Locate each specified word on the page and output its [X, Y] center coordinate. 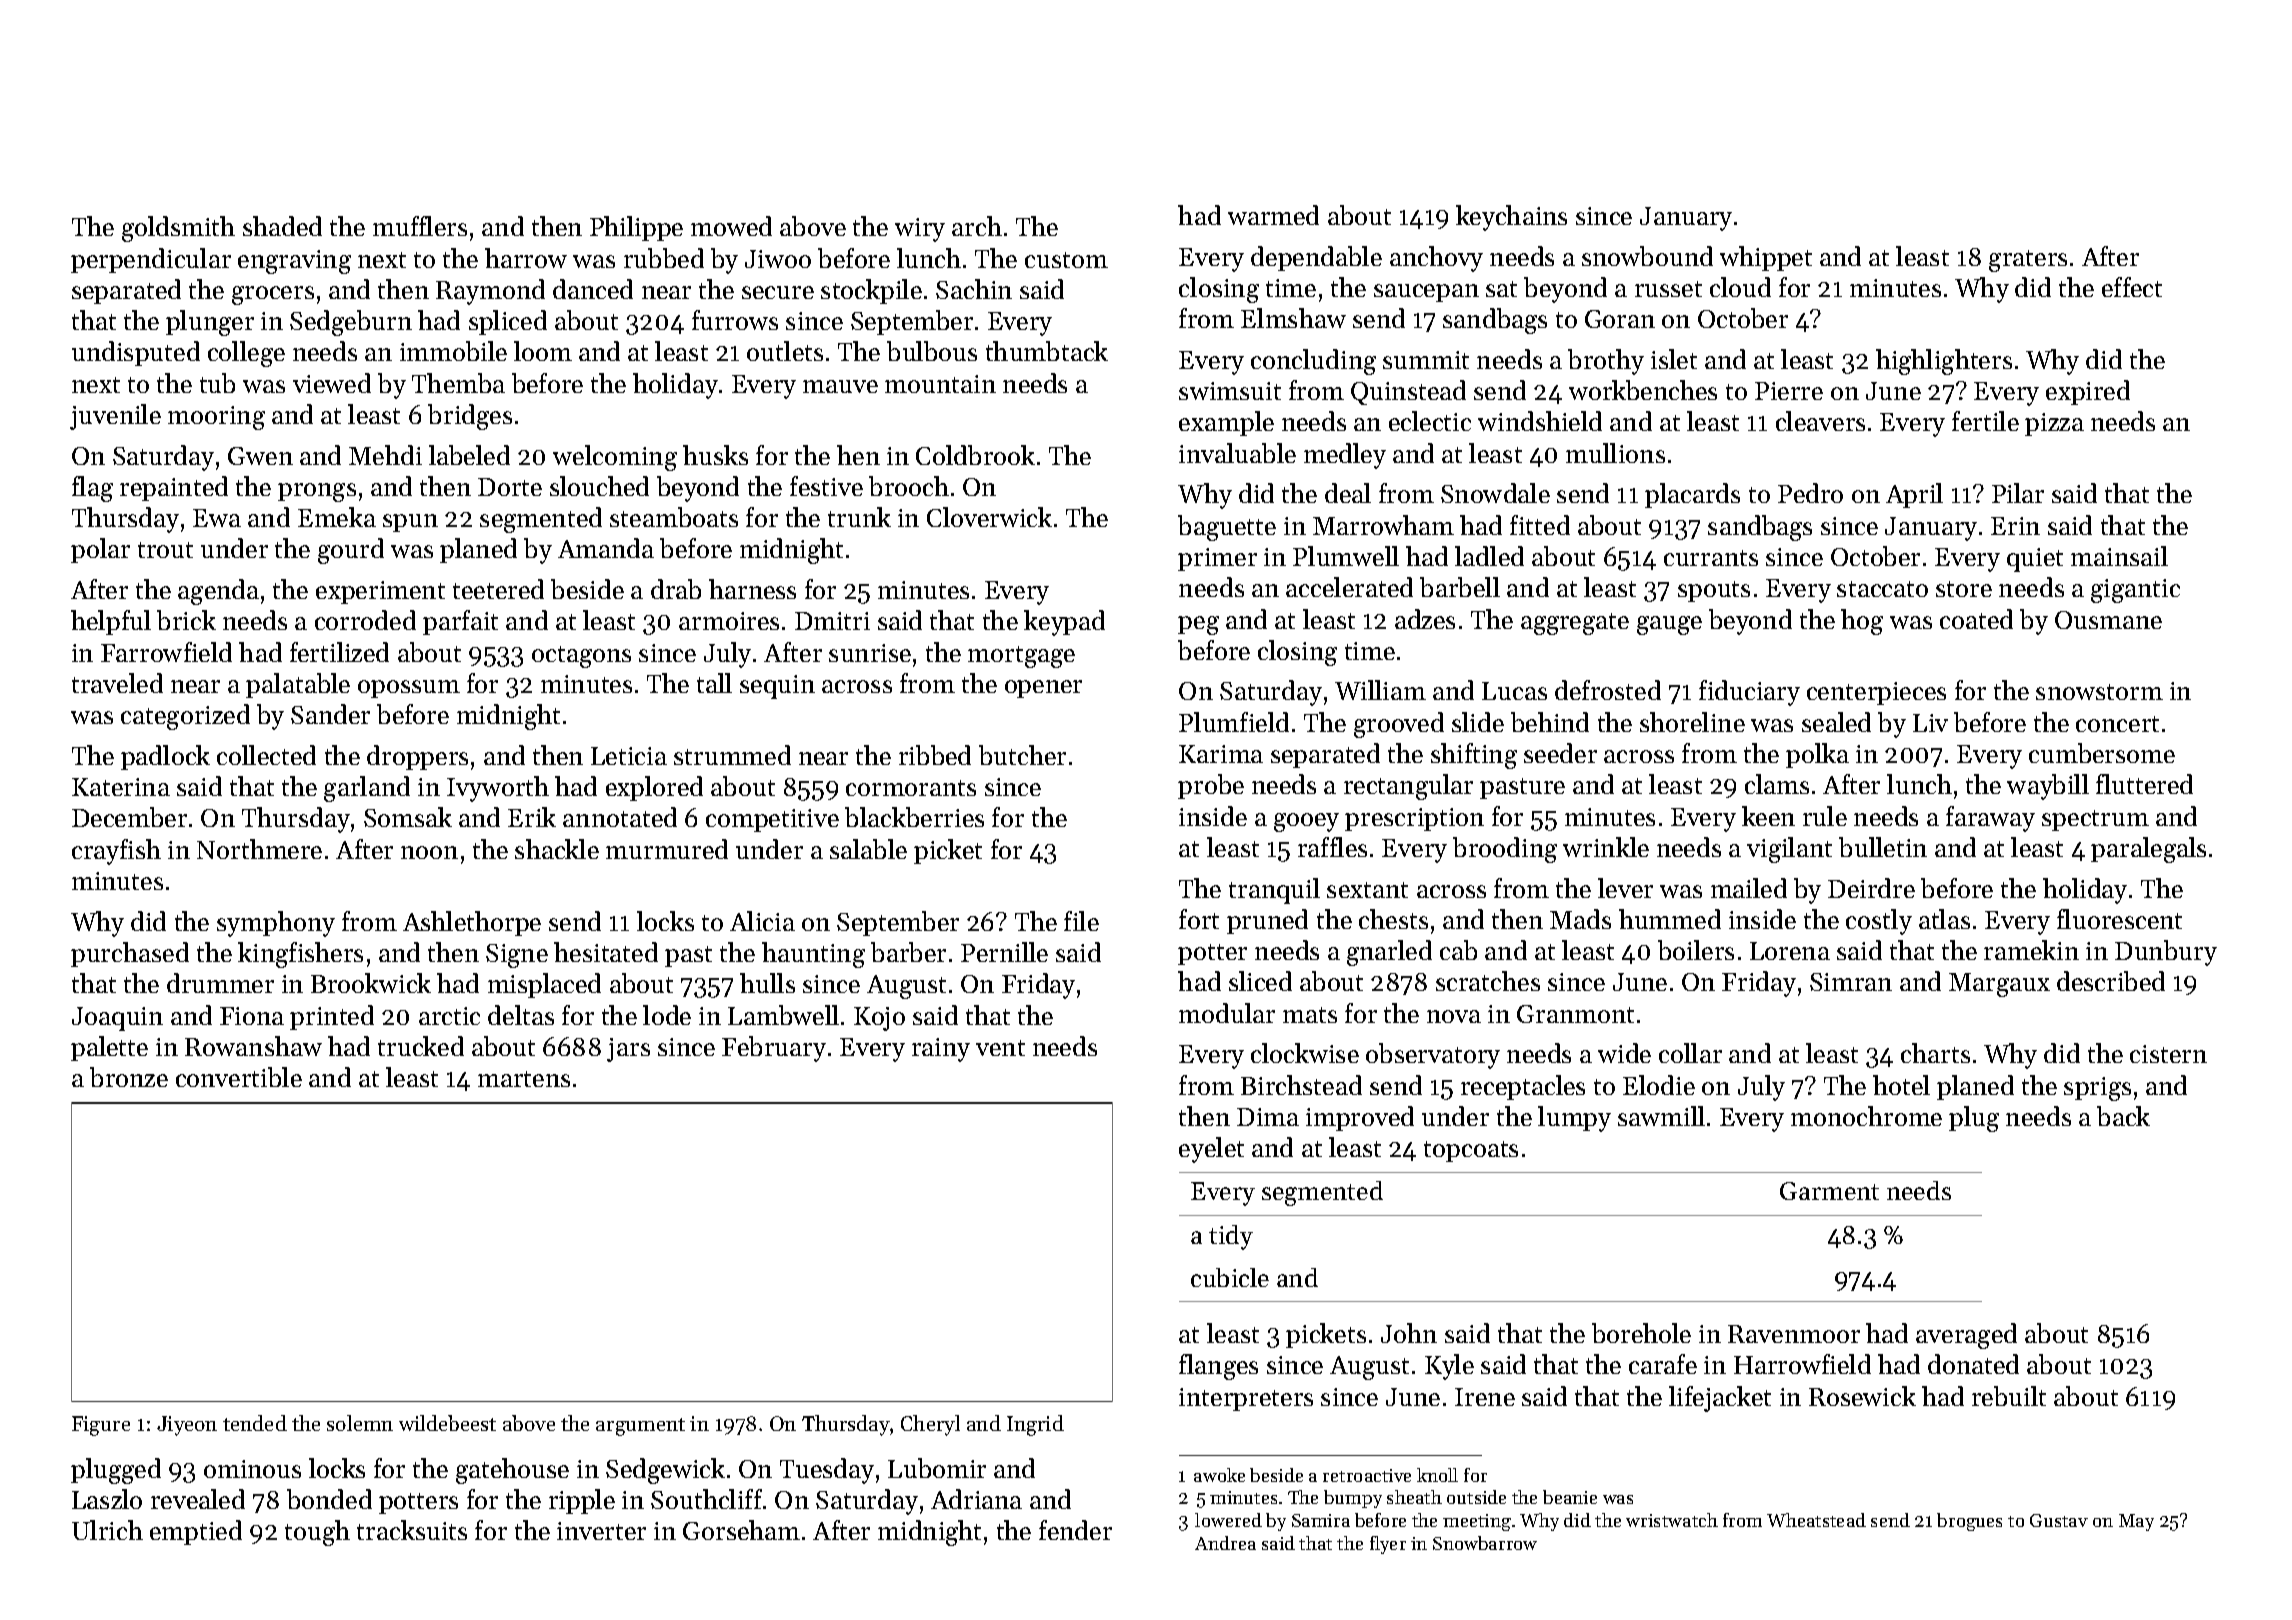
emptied [196, 1532]
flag [92, 489]
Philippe [636, 228]
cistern [2168, 1054]
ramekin [2031, 950]
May [2136, 1522]
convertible [239, 1077]
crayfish [116, 852]
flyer [1388, 1545]
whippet [1766, 258]
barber [908, 952]
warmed [1273, 215]
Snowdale [1495, 493]
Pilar [2018, 493]
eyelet [1211, 1150]
